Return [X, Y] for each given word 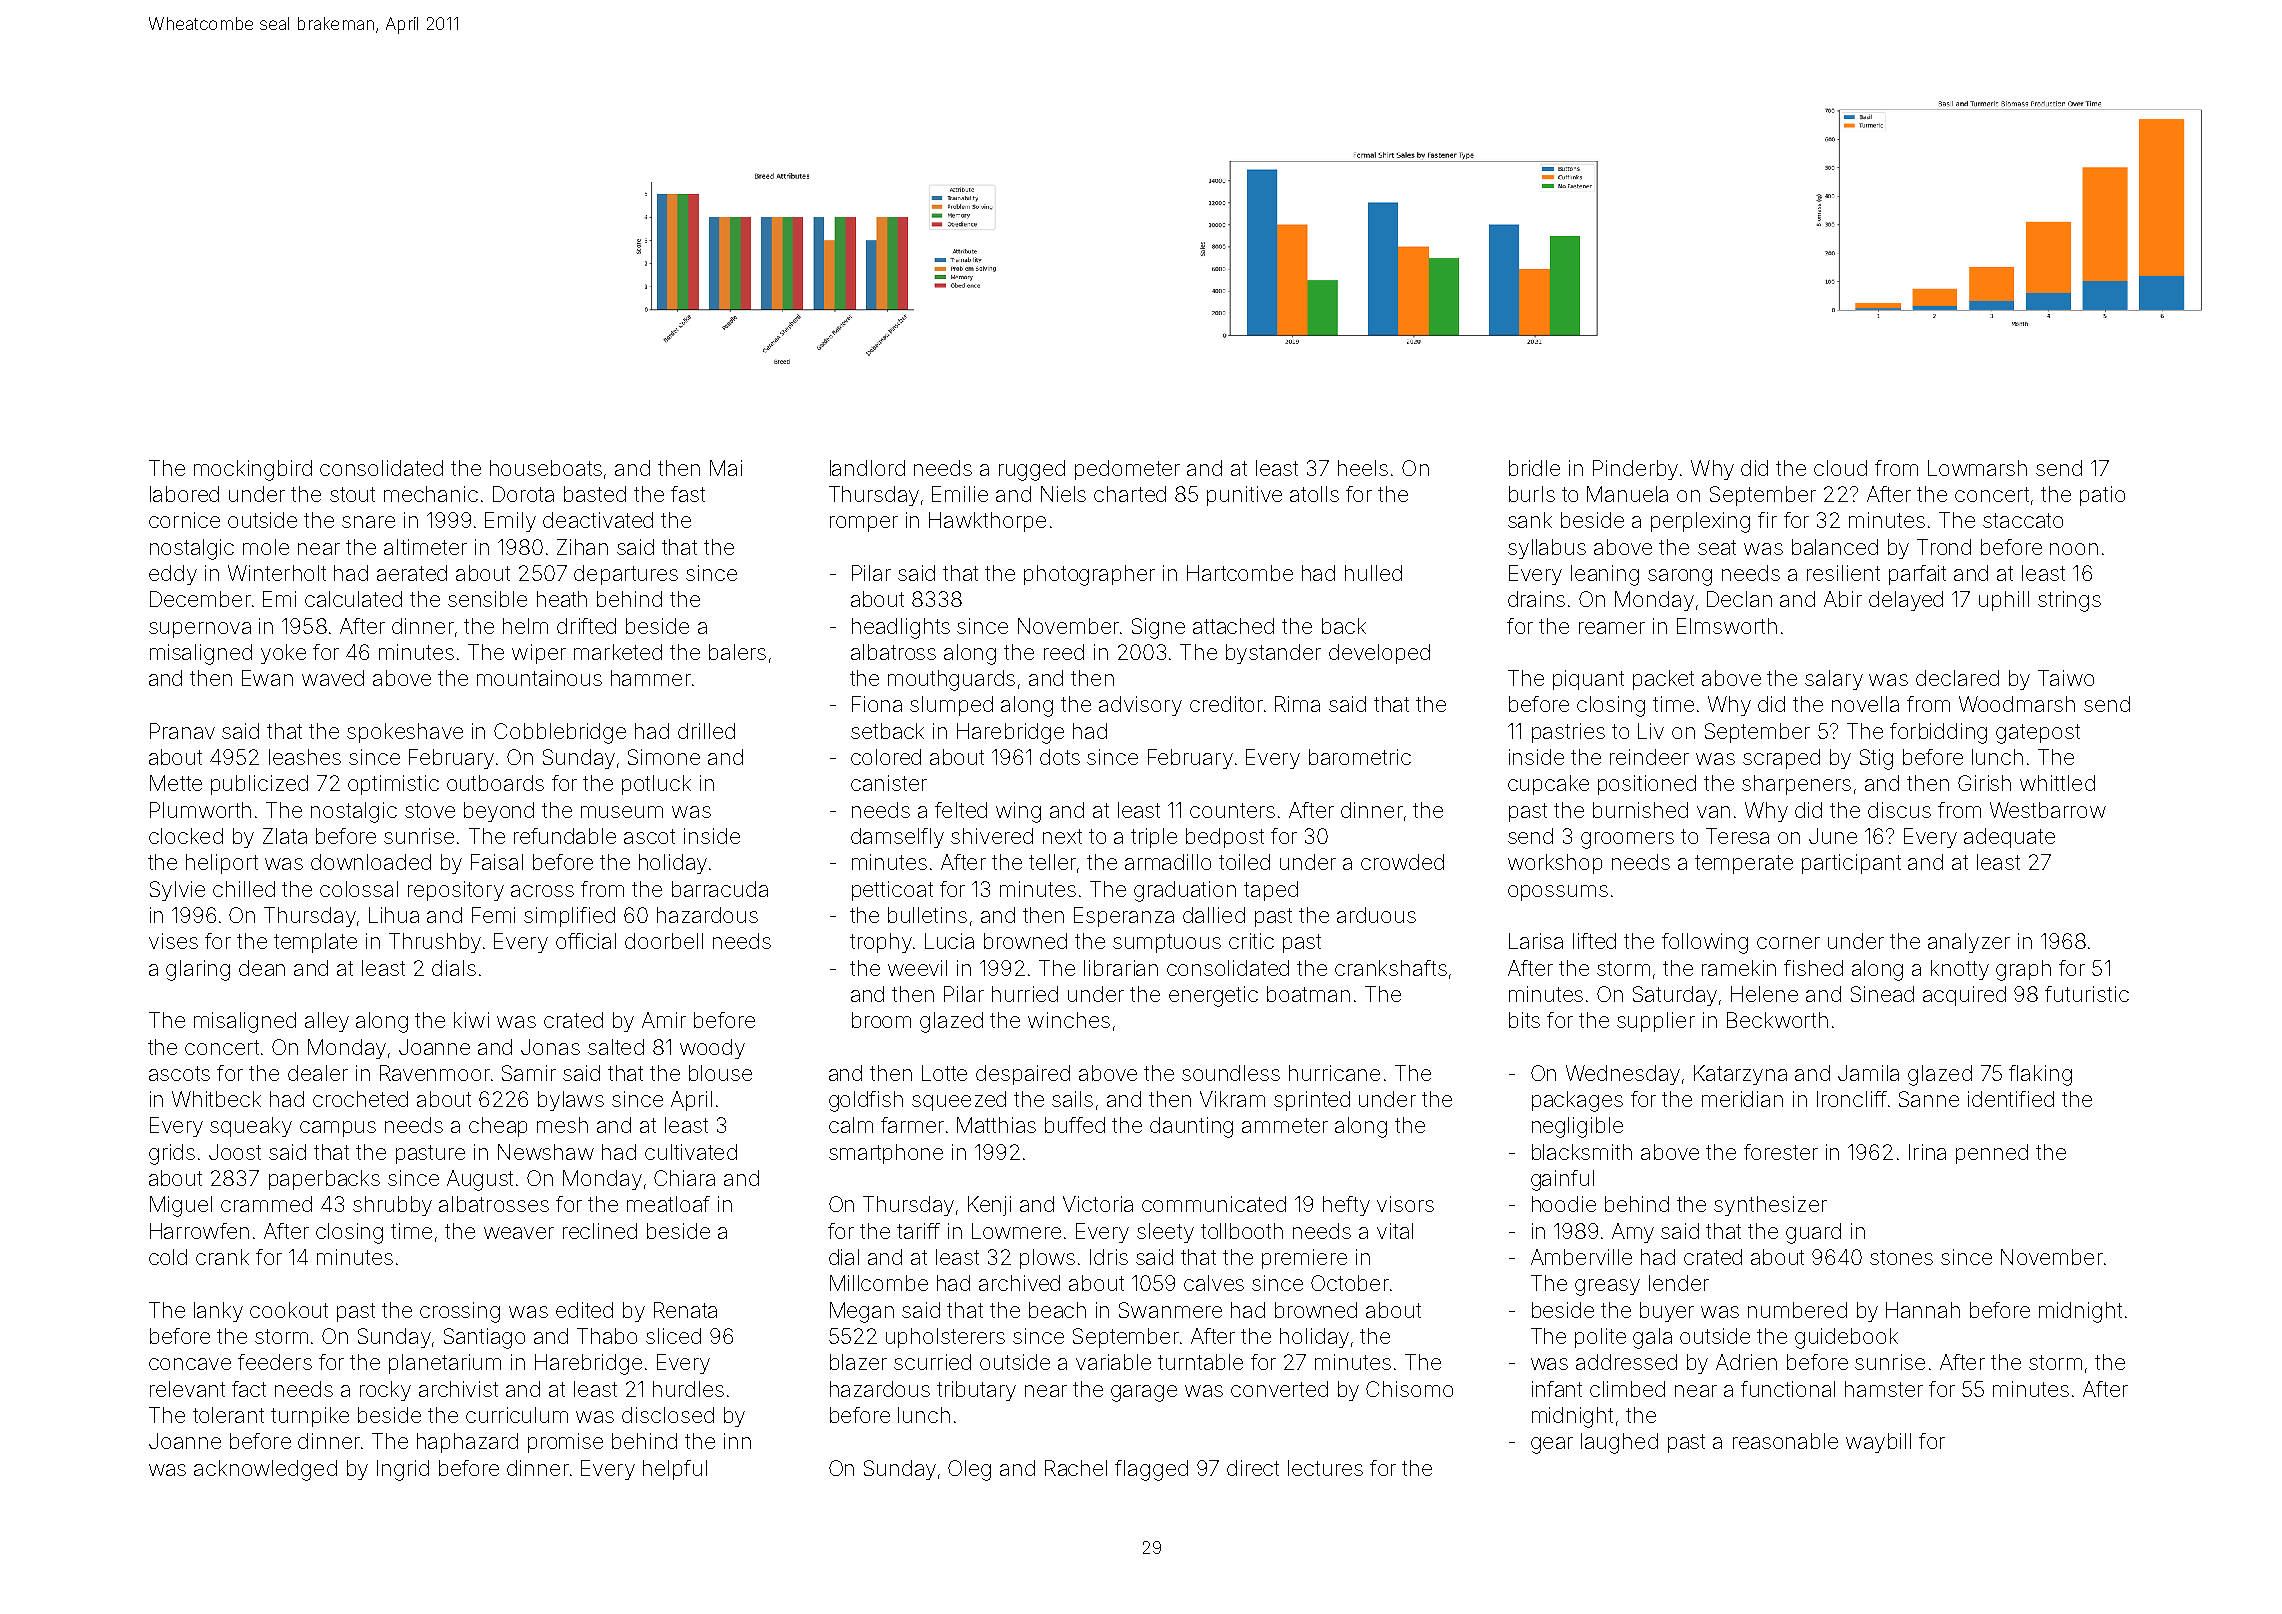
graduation [1185, 891]
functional [1788, 1389]
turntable [1200, 1362]
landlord [867, 468]
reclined [600, 1231]
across [542, 891]
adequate [2009, 838]
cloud [1840, 468]
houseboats [546, 468]
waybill [1878, 1443]
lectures [1325, 1468]
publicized [259, 785]
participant [1851, 864]
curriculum [517, 1415]
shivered [992, 836]
